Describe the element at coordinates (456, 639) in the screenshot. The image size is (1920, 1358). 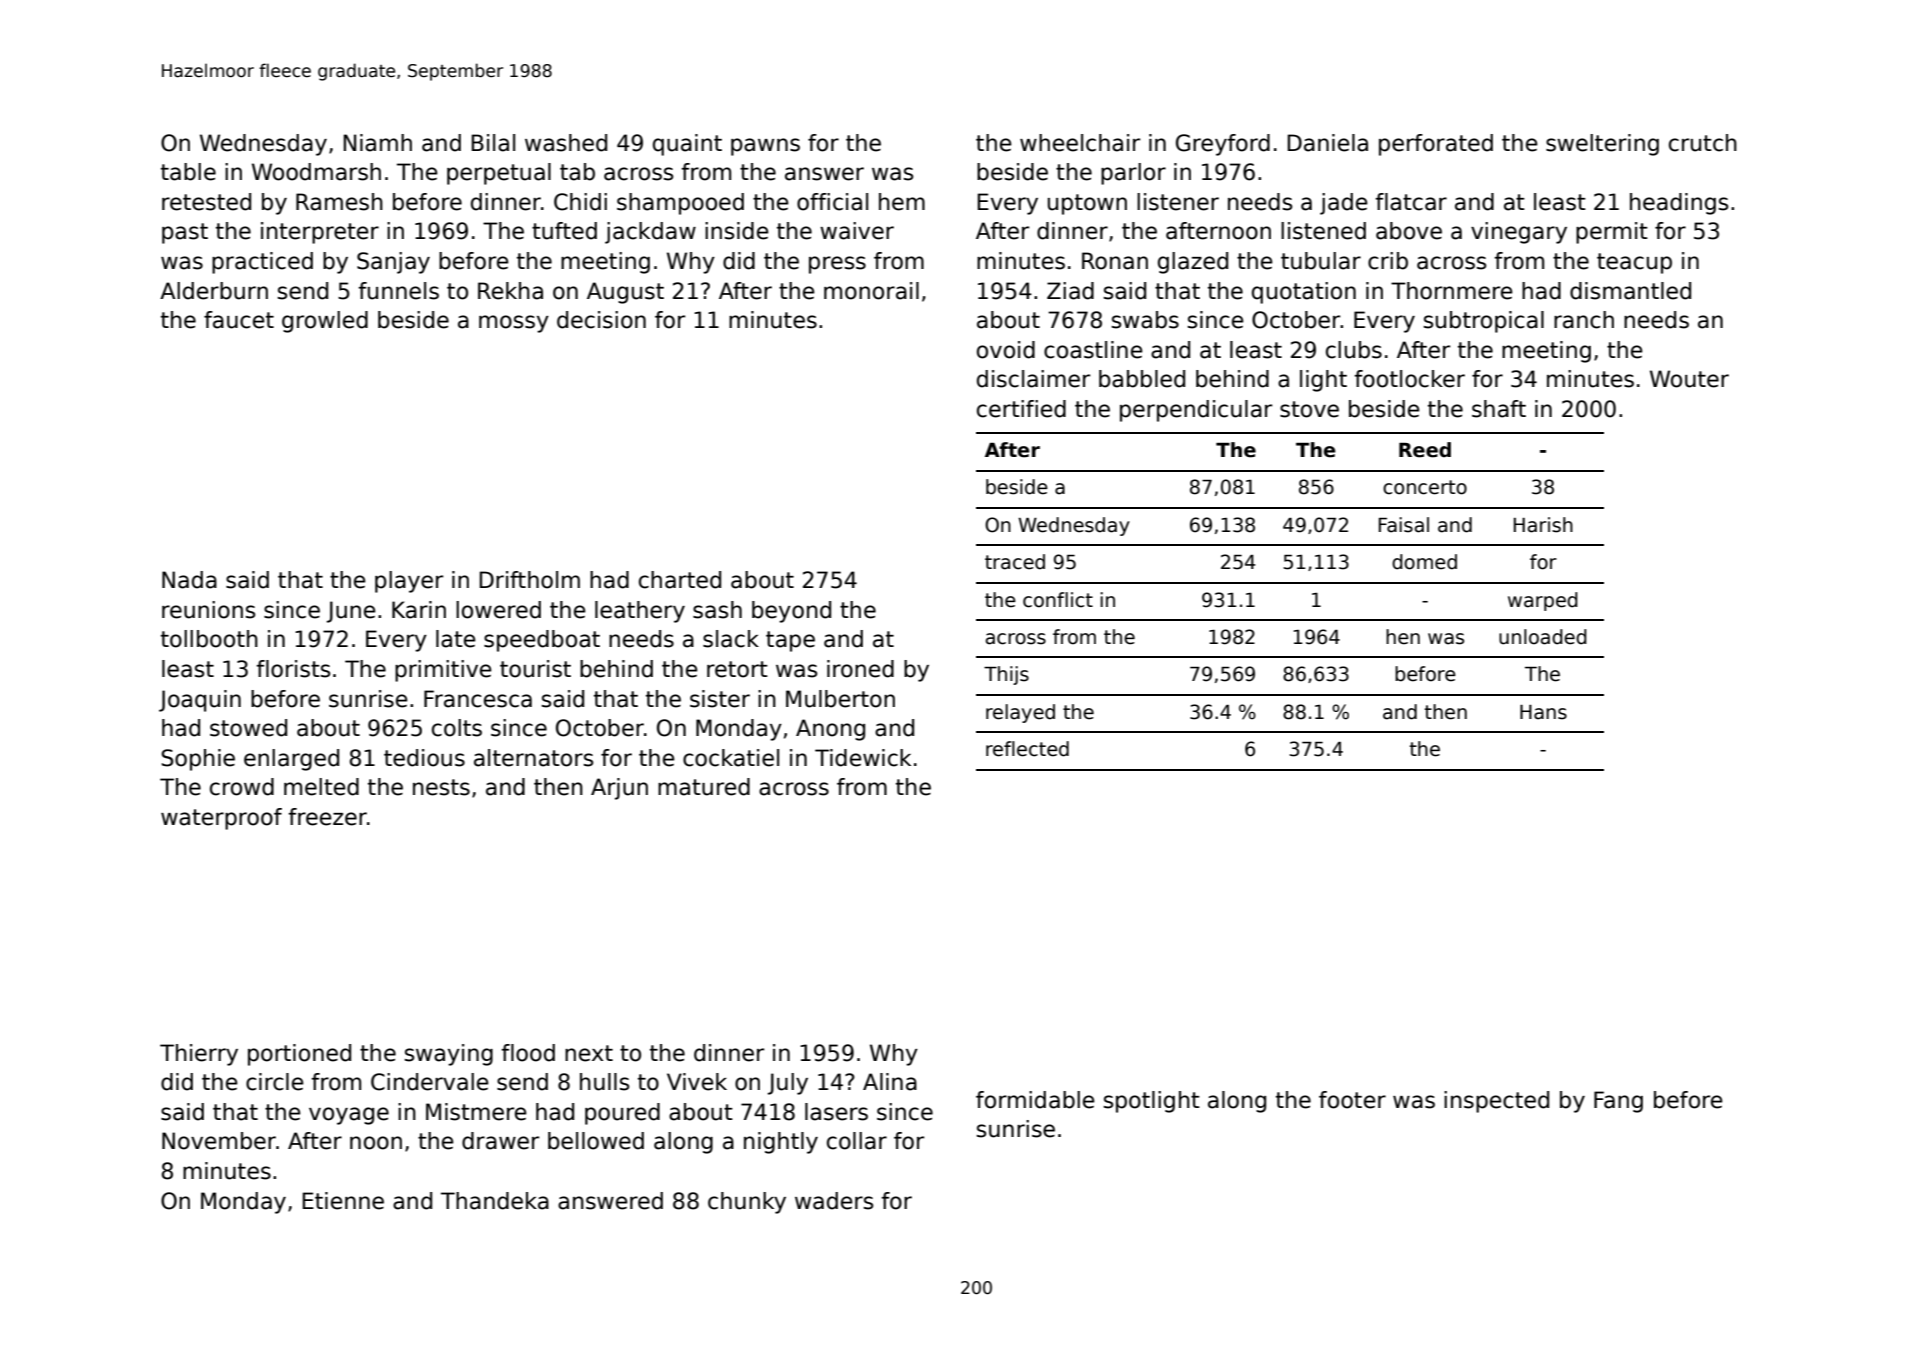
I see `late` at that location.
